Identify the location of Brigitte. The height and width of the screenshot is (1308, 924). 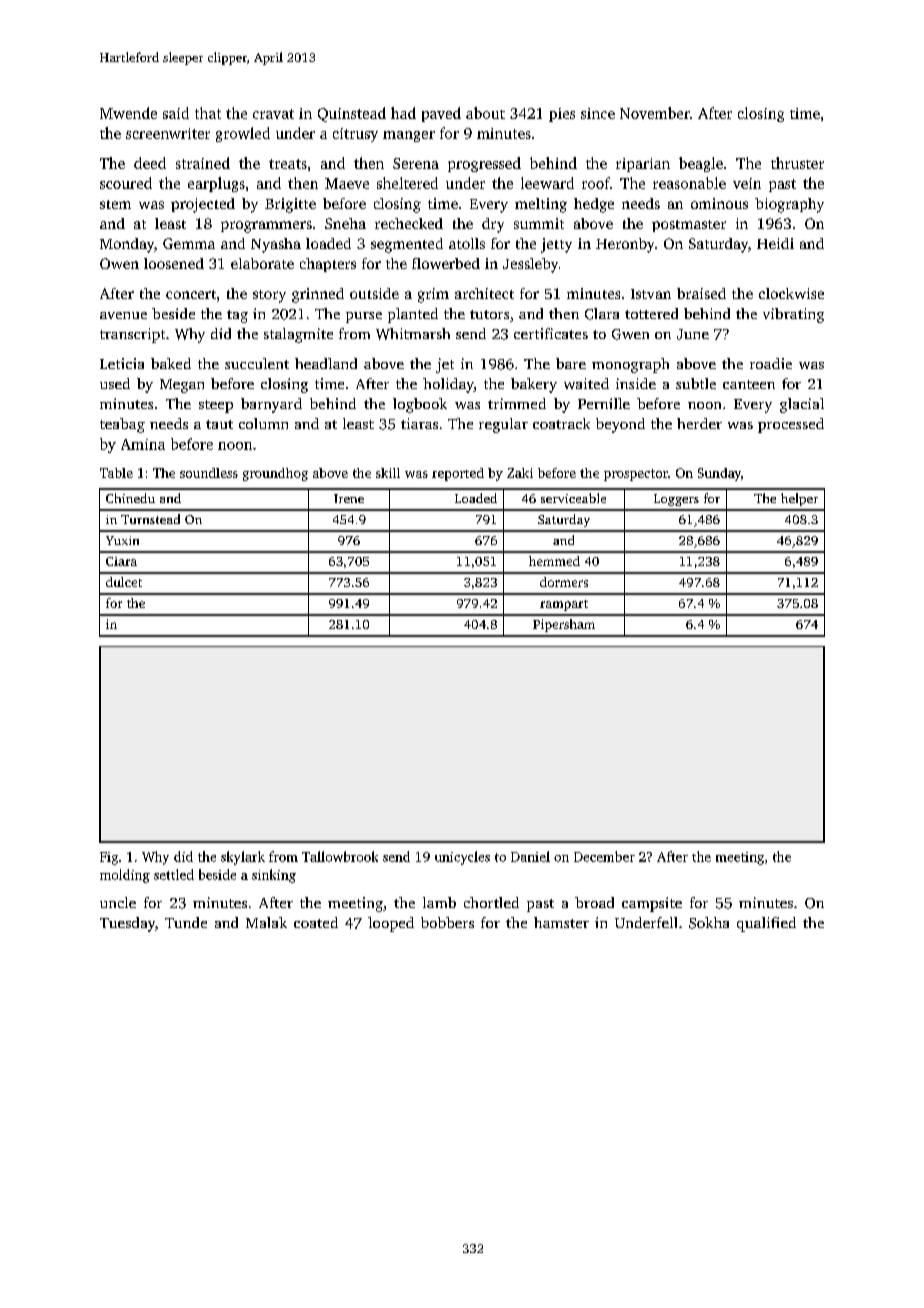
(290, 205).
